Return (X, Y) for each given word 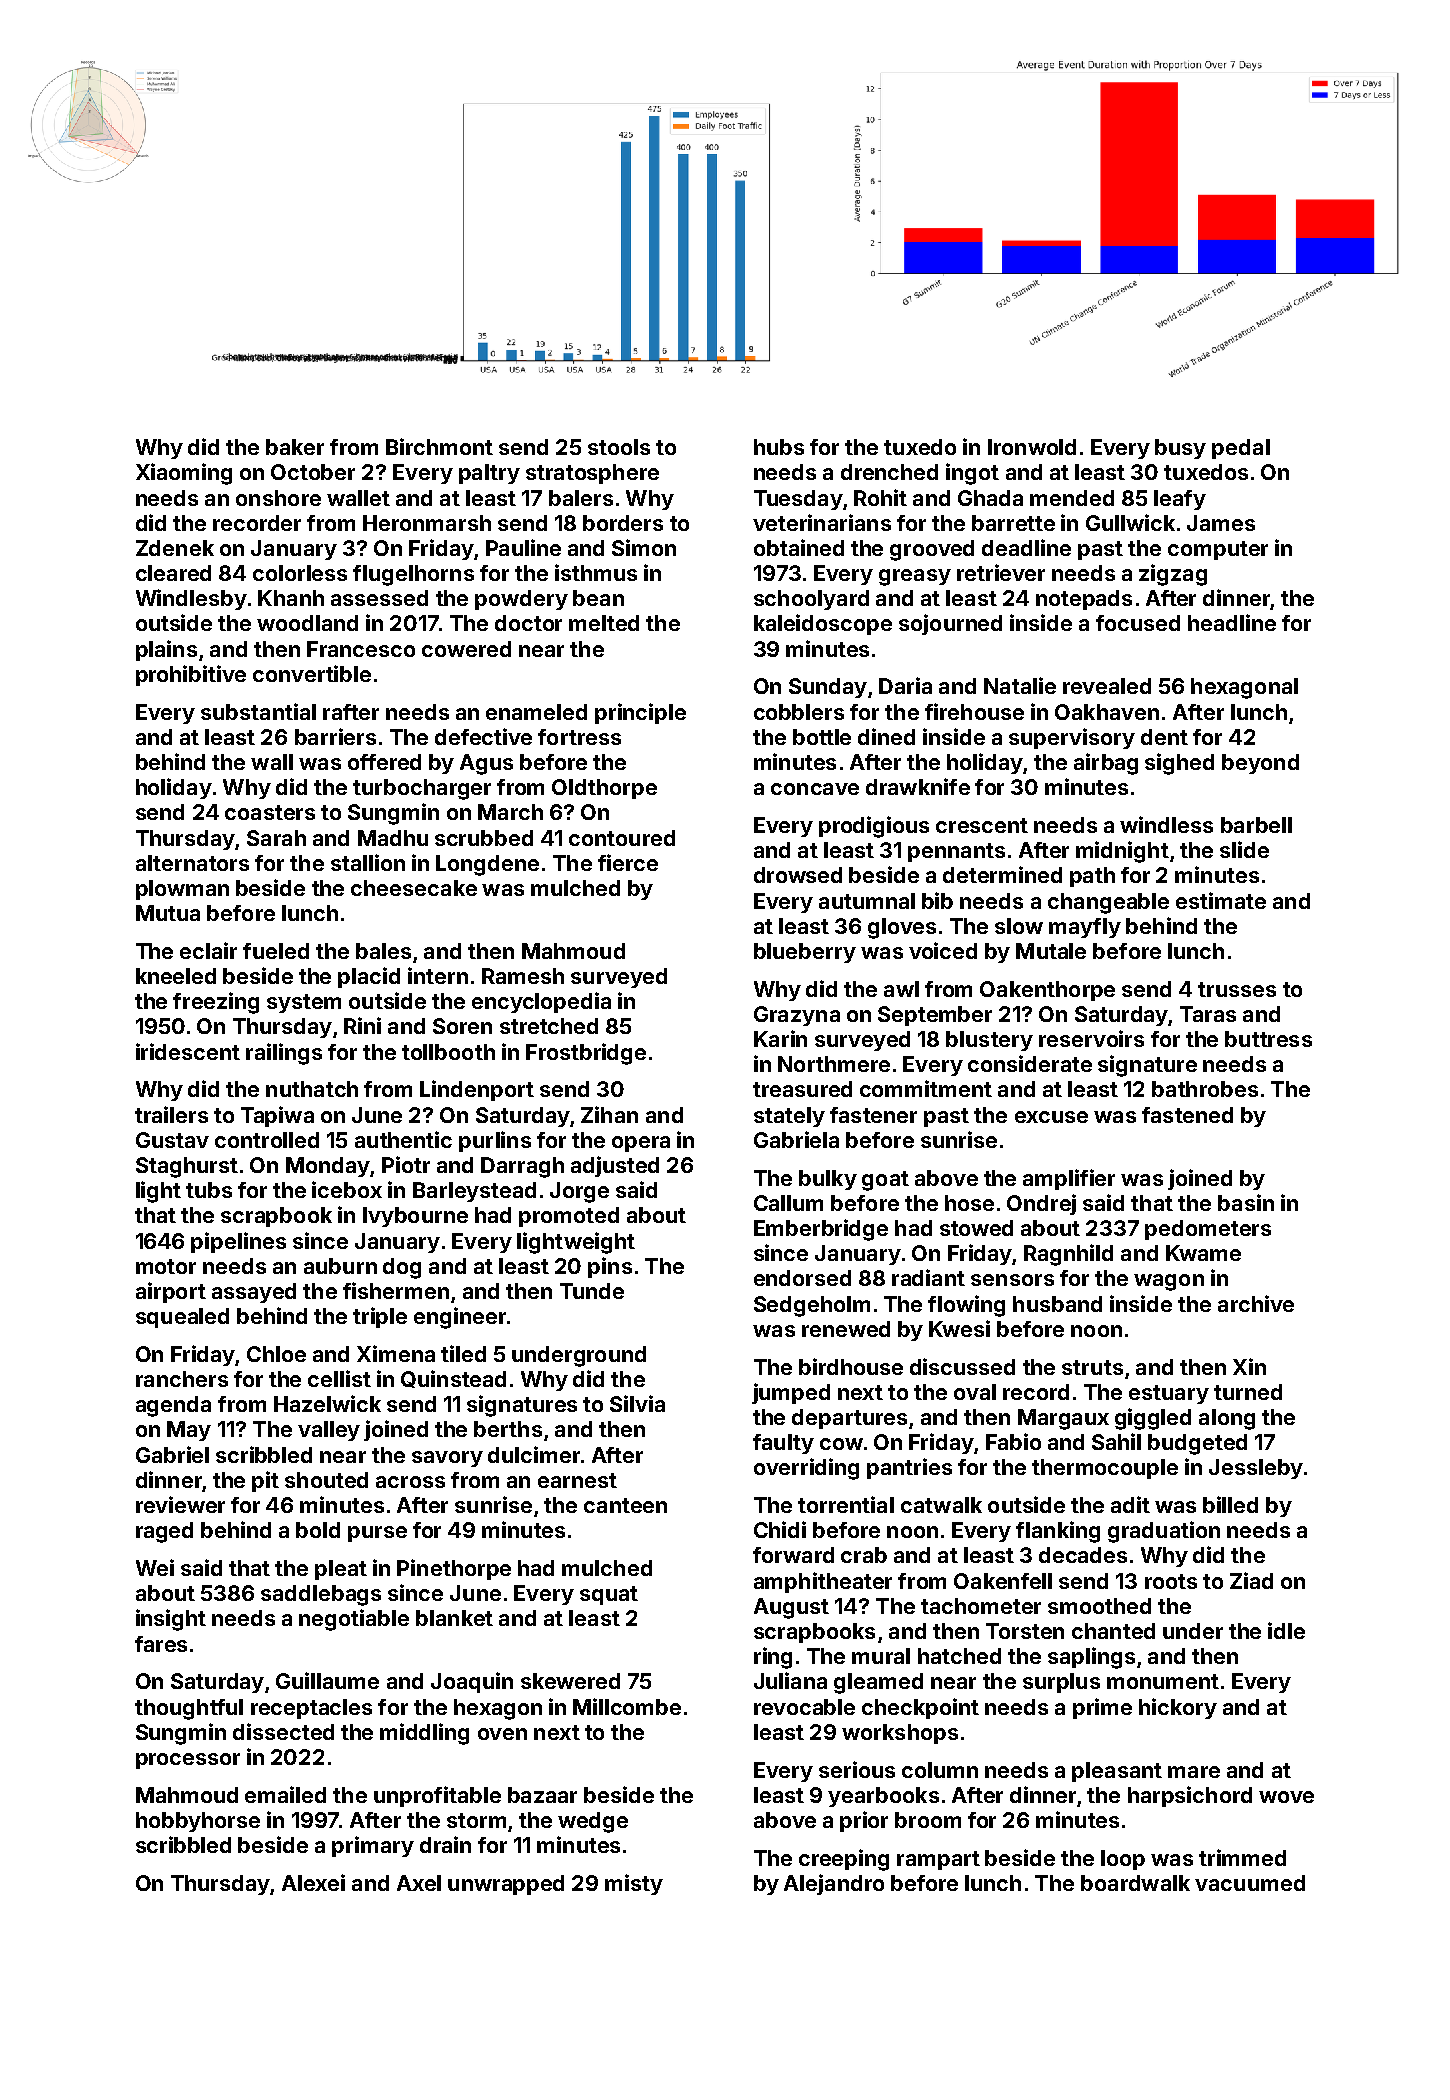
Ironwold (1032, 447)
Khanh (291, 598)
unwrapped (506, 1885)
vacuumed (1250, 1883)
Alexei (313, 1882)
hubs (779, 447)
